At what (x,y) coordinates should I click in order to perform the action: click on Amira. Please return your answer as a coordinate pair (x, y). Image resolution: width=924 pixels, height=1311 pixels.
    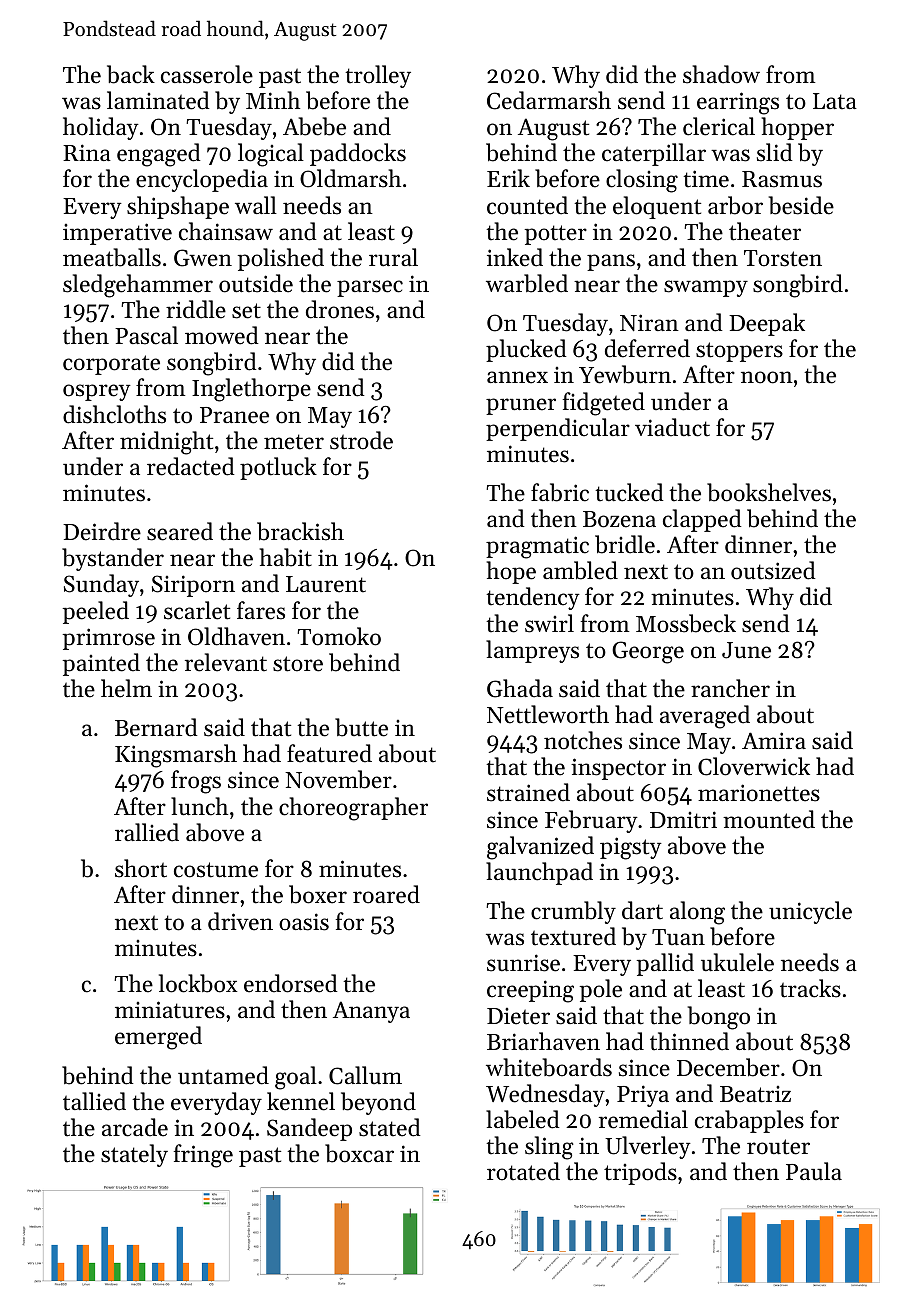
    Looking at the image, I should click on (774, 740).
